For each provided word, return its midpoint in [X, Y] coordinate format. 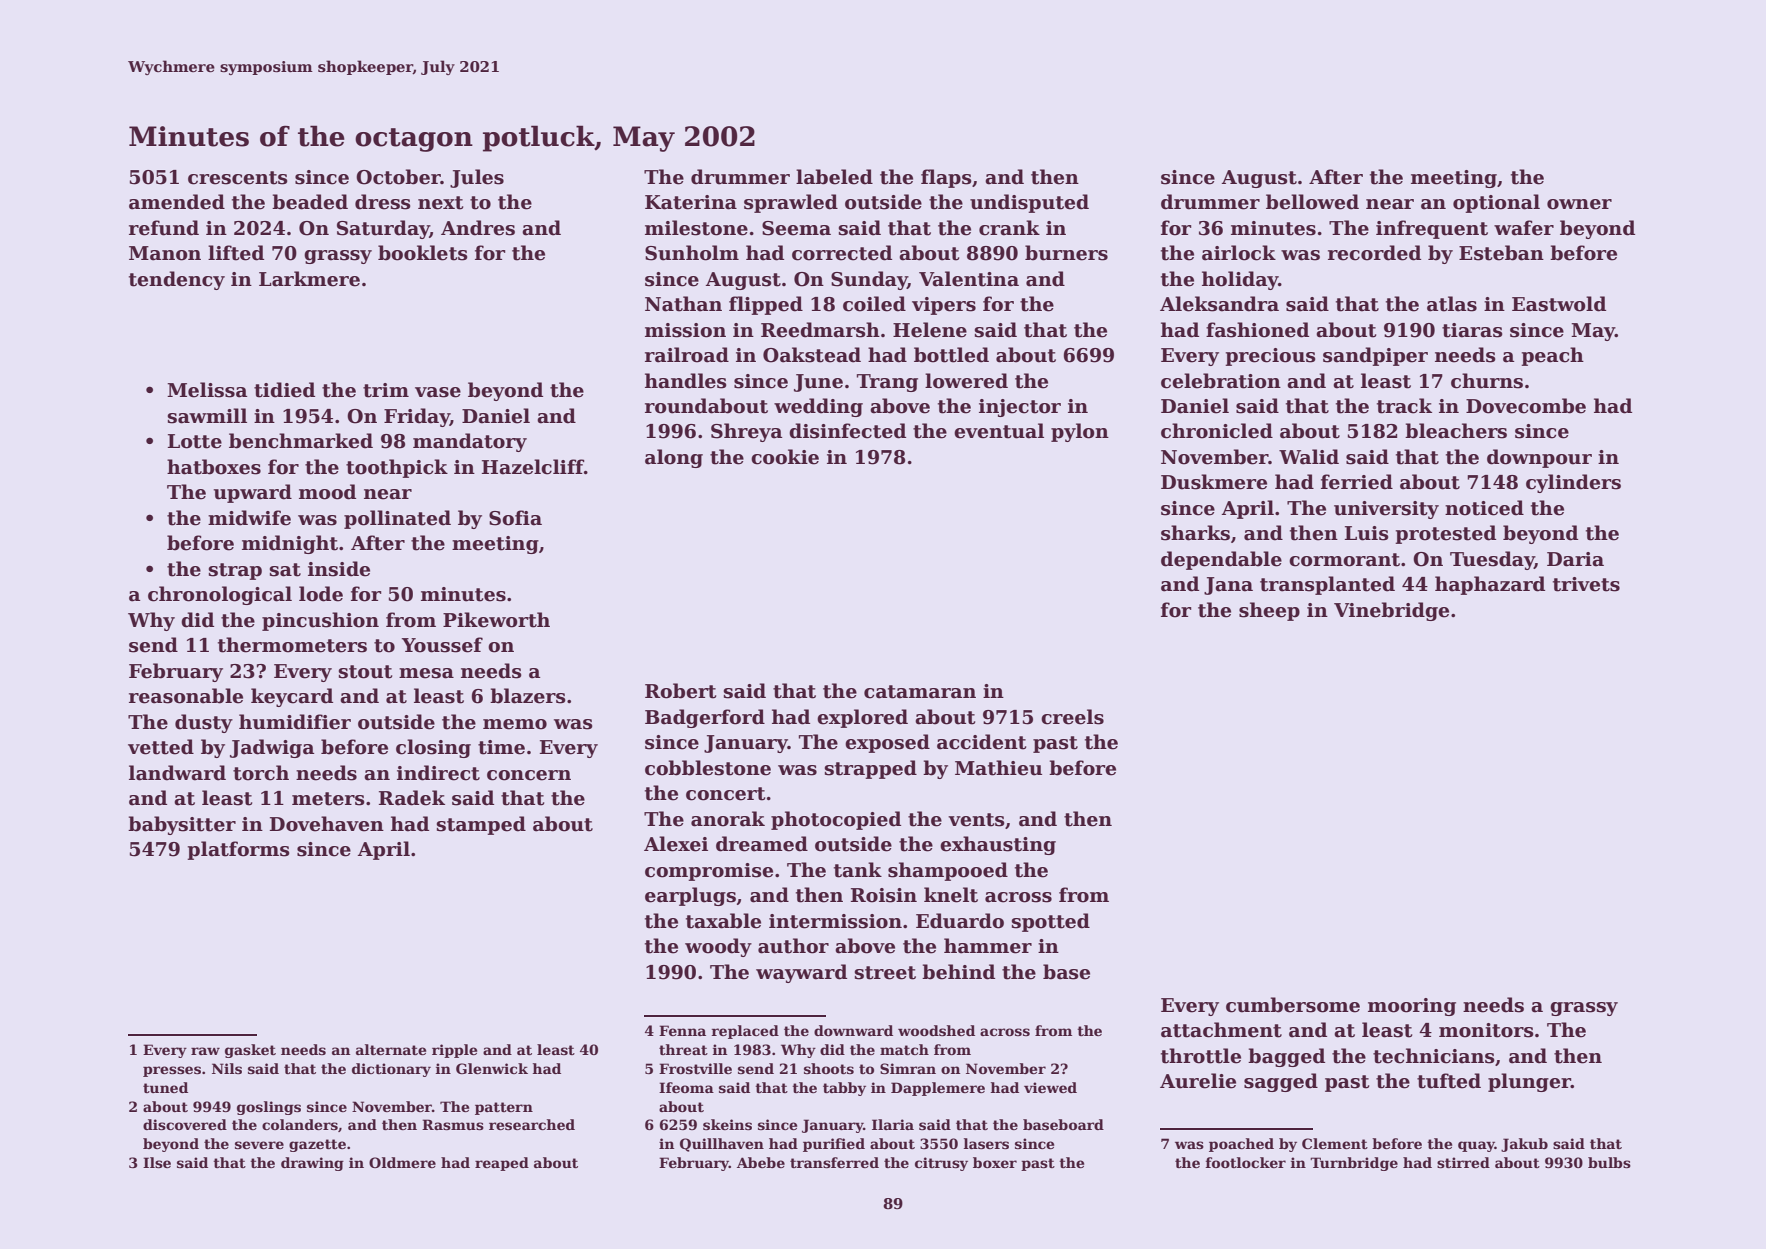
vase [438, 392]
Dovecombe [1526, 406]
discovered [185, 1124]
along [674, 458]
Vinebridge [1391, 611]
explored [862, 718]
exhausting [998, 845]
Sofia [515, 518]
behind [958, 972]
